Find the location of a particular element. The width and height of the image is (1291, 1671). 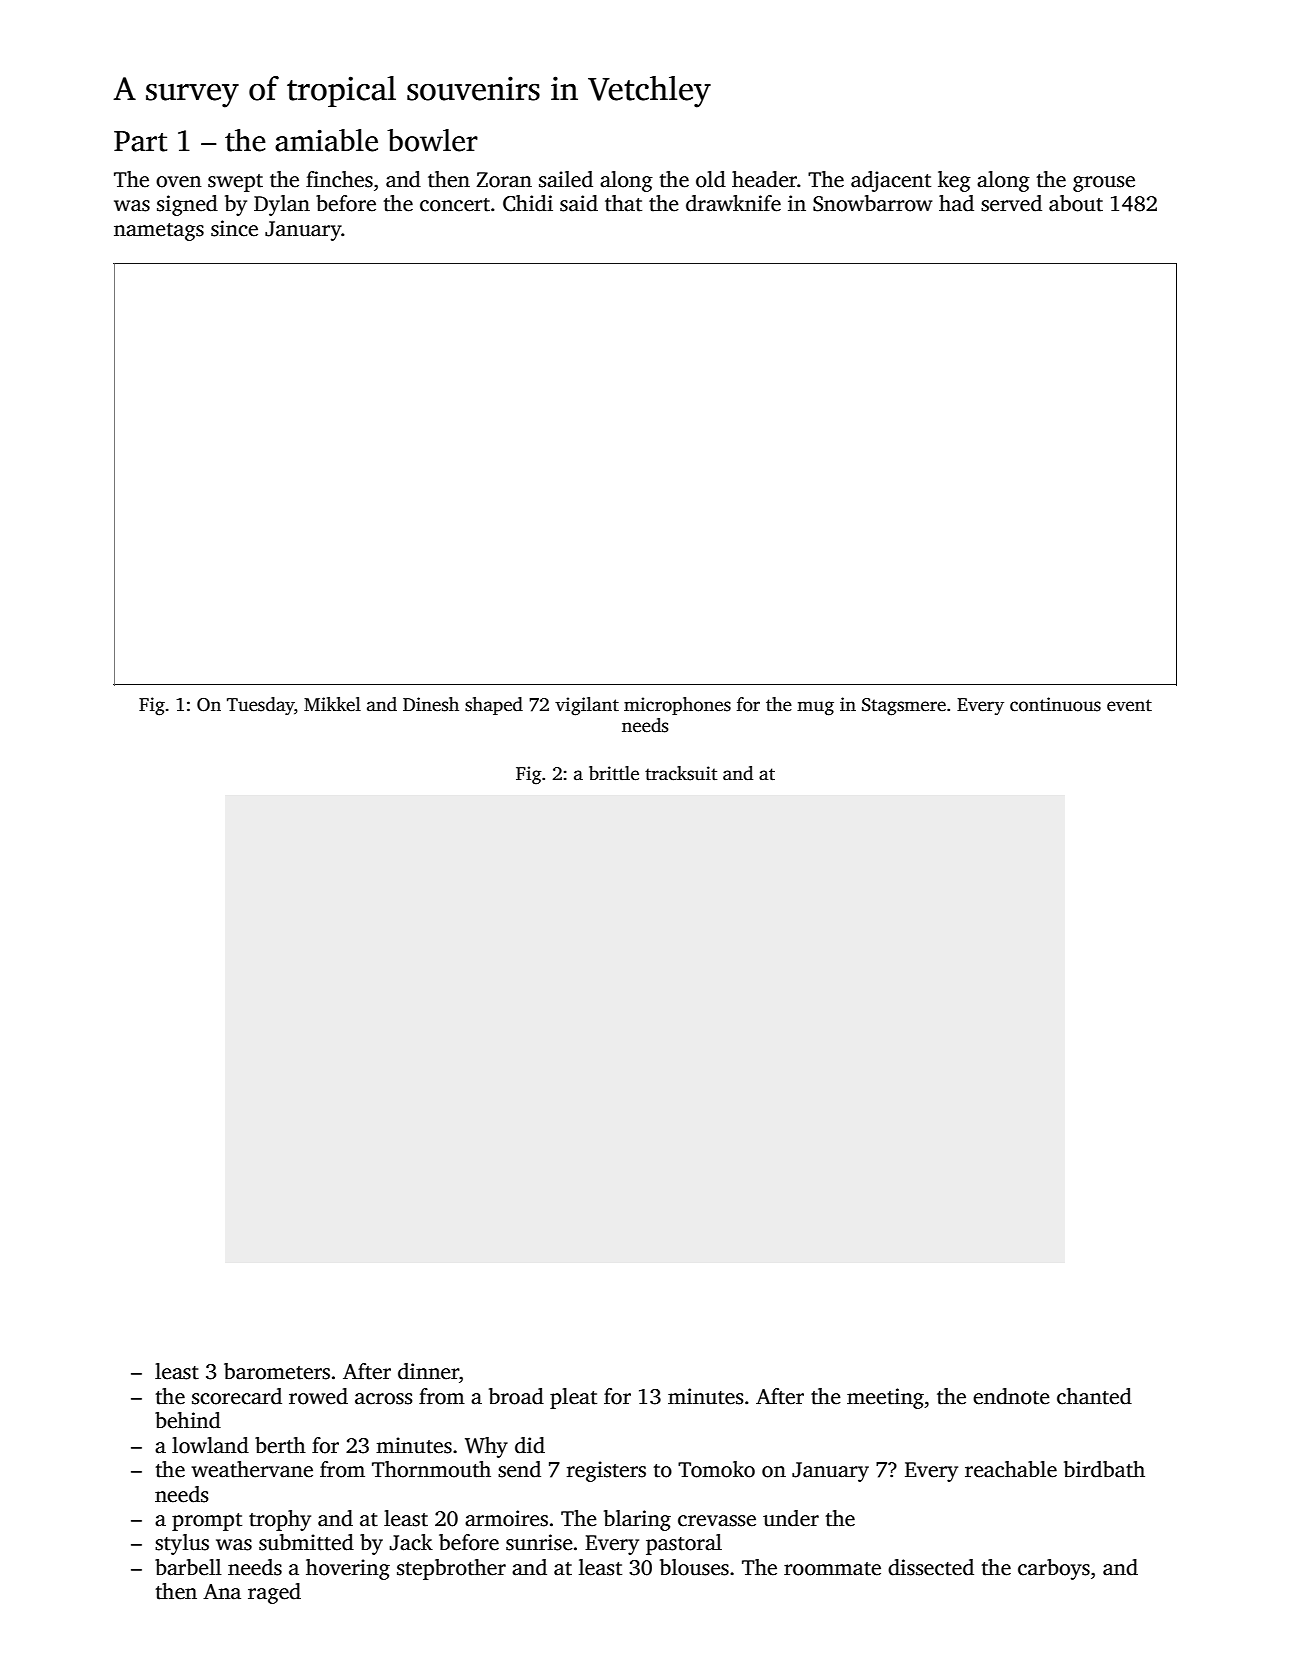

across is located at coordinates (383, 1399).
